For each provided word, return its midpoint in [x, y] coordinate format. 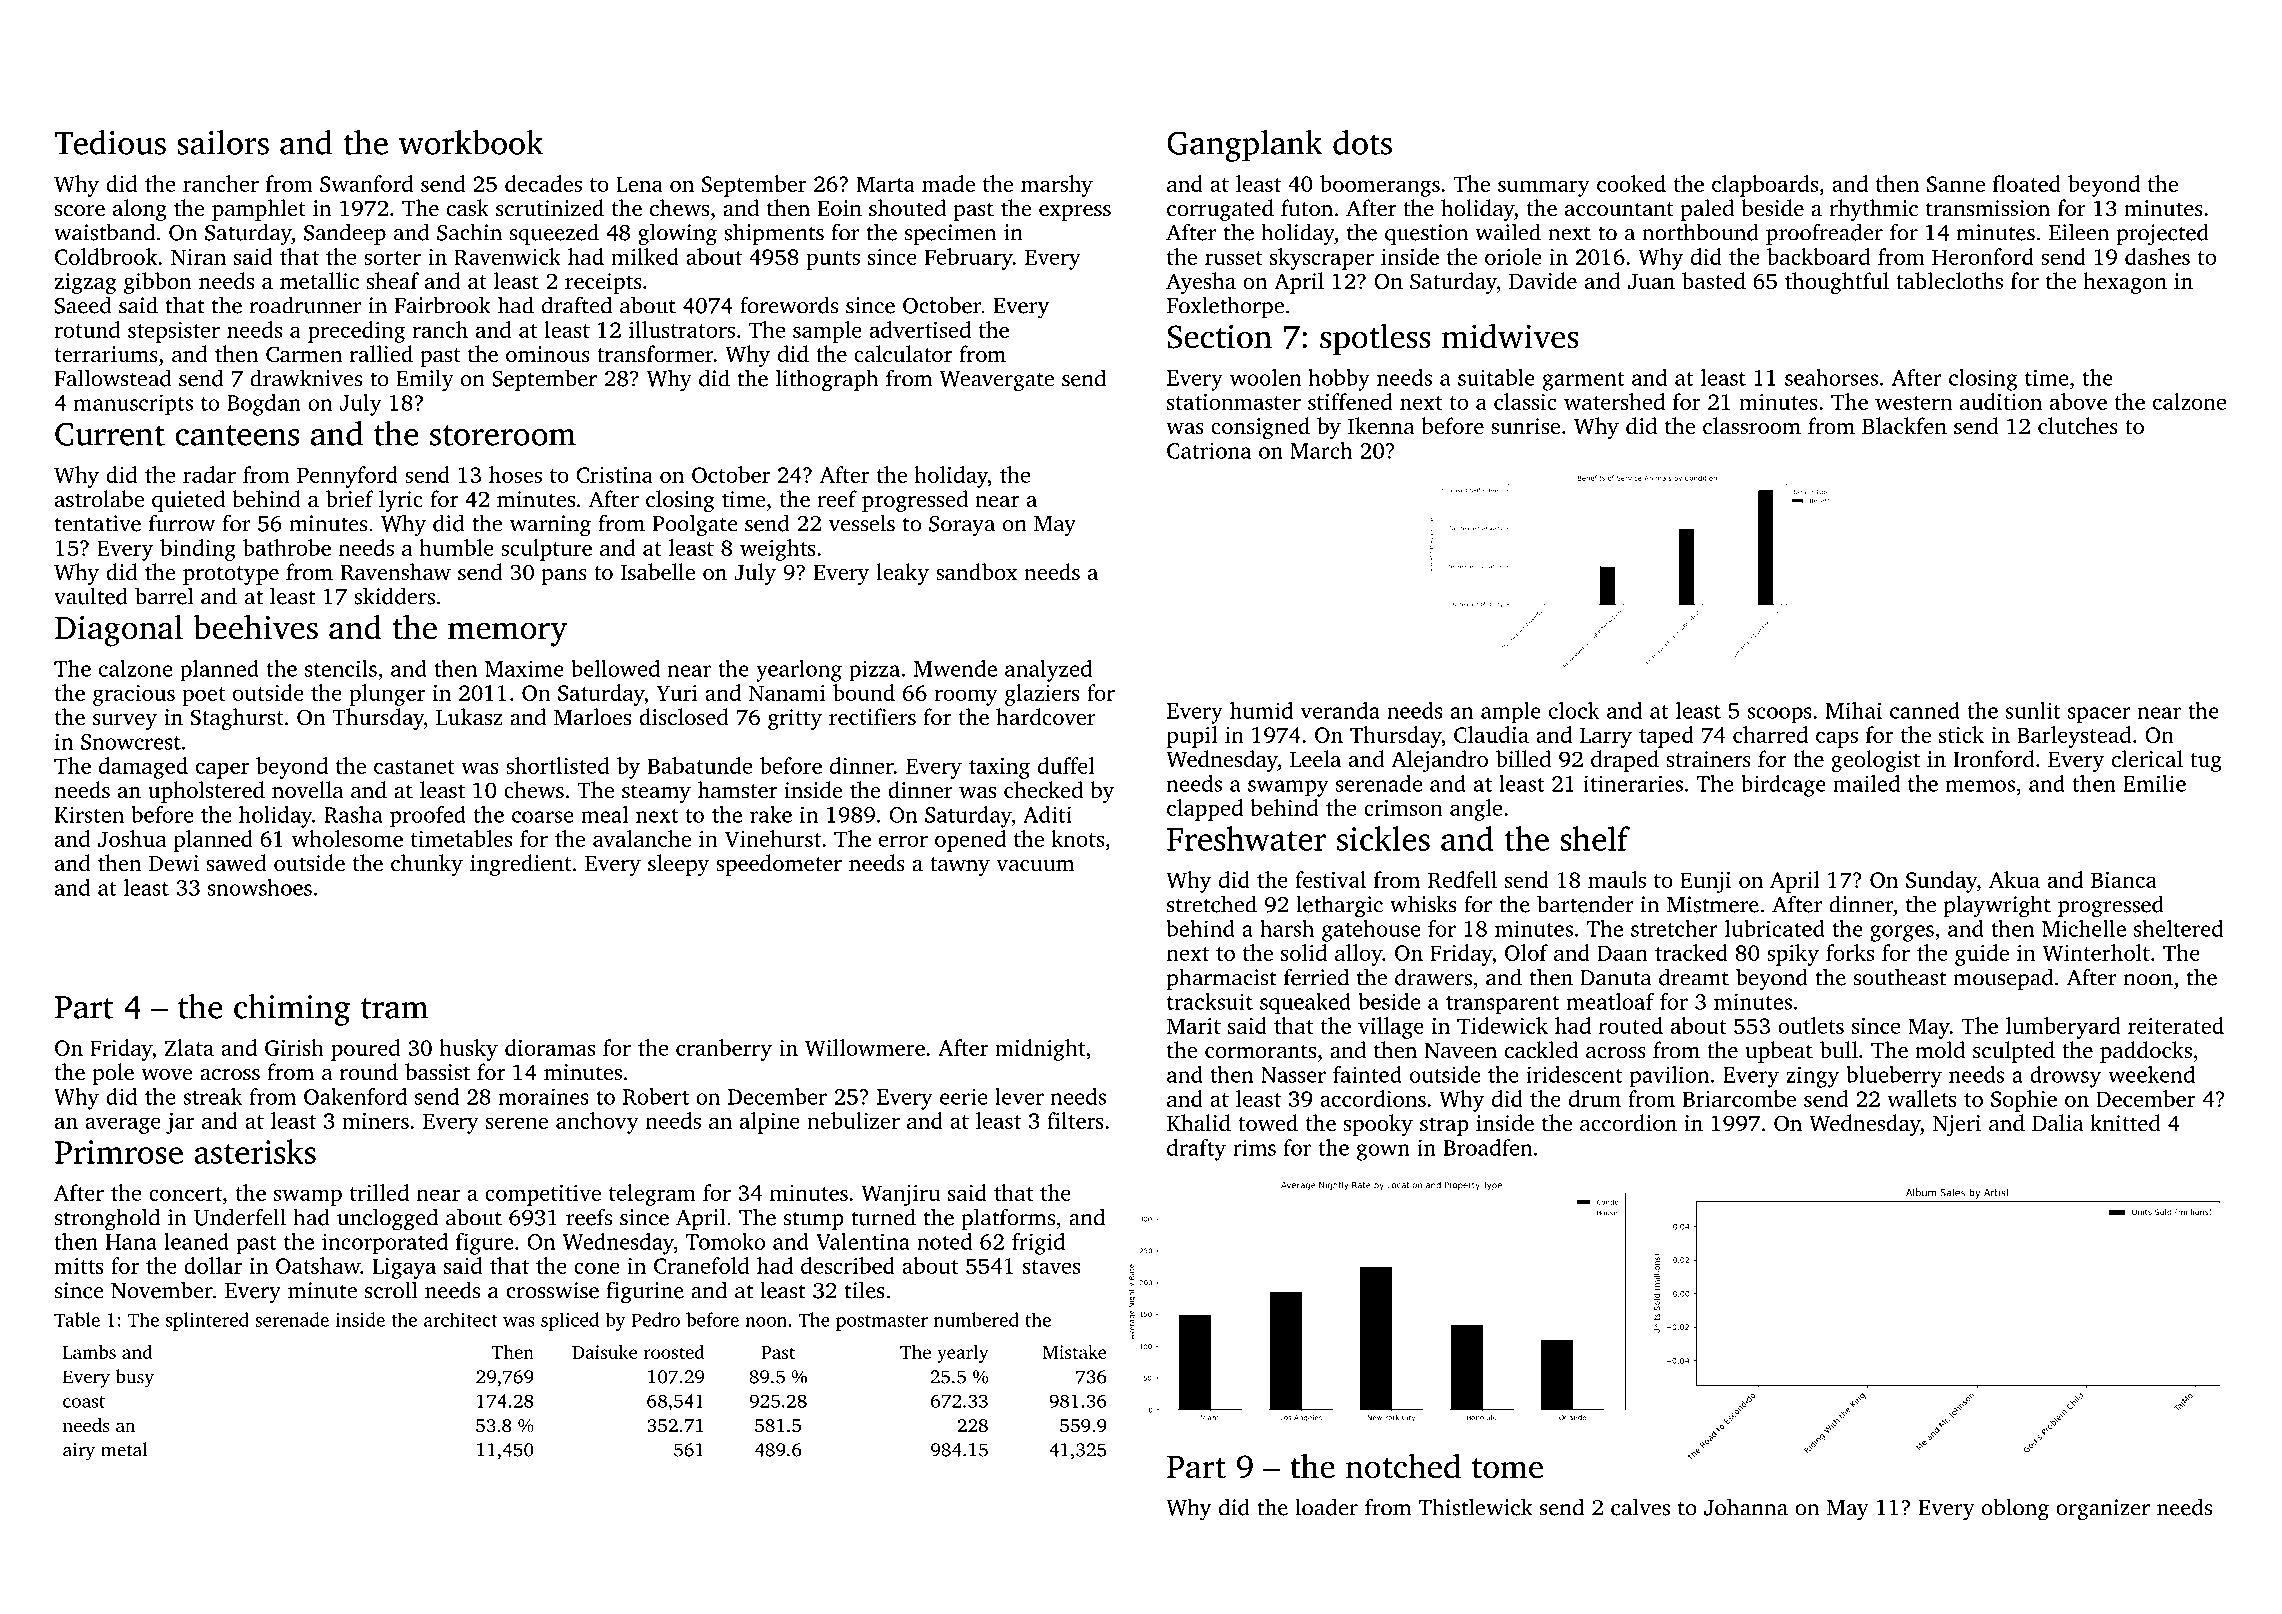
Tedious [110, 142]
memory [508, 635]
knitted [2125, 1123]
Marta [885, 184]
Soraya [962, 526]
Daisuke [604, 1352]
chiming [292, 1010]
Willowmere [865, 1047]
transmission [1988, 208]
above [2078, 401]
